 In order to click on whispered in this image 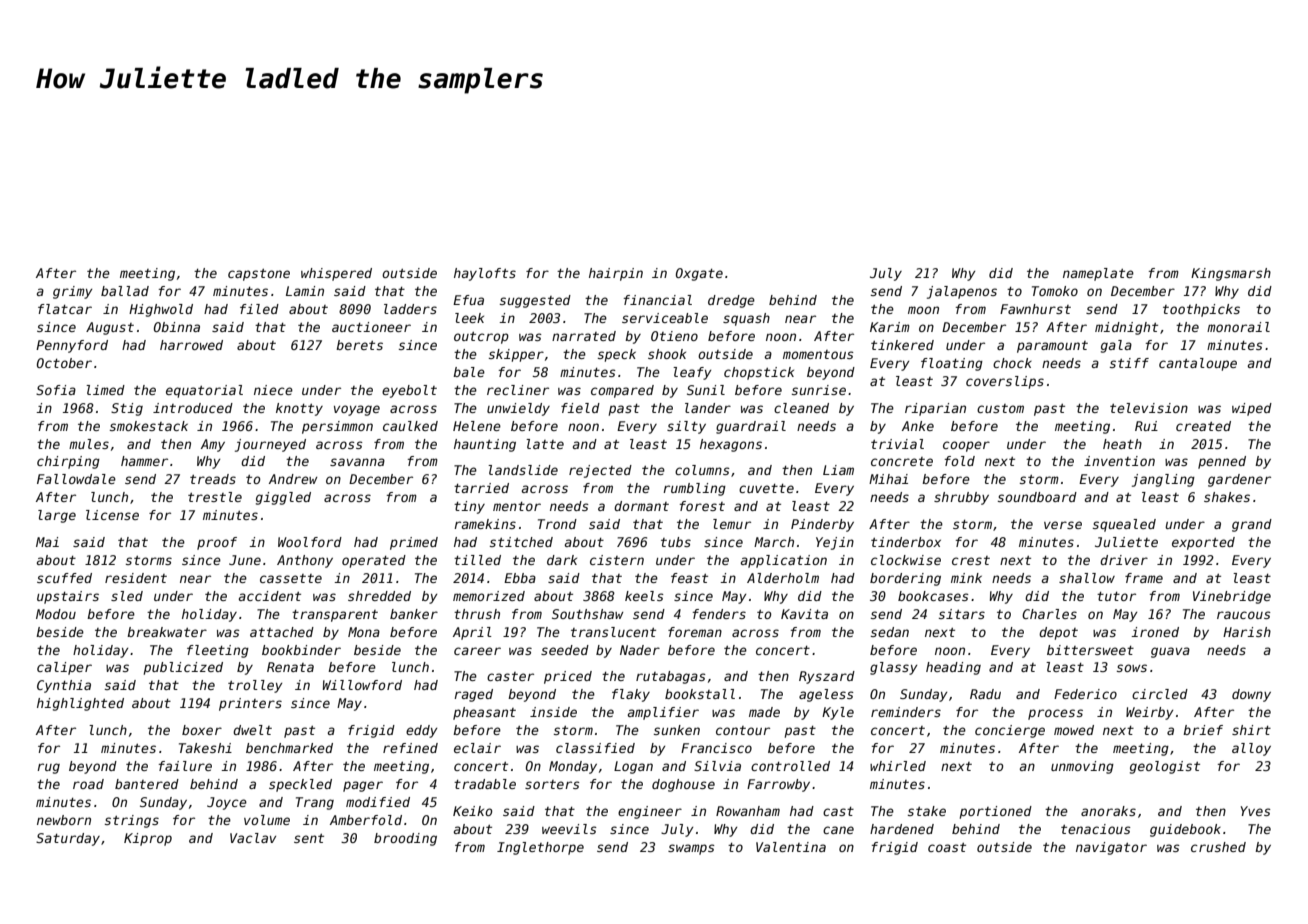, I will do `click(336, 274)`.
